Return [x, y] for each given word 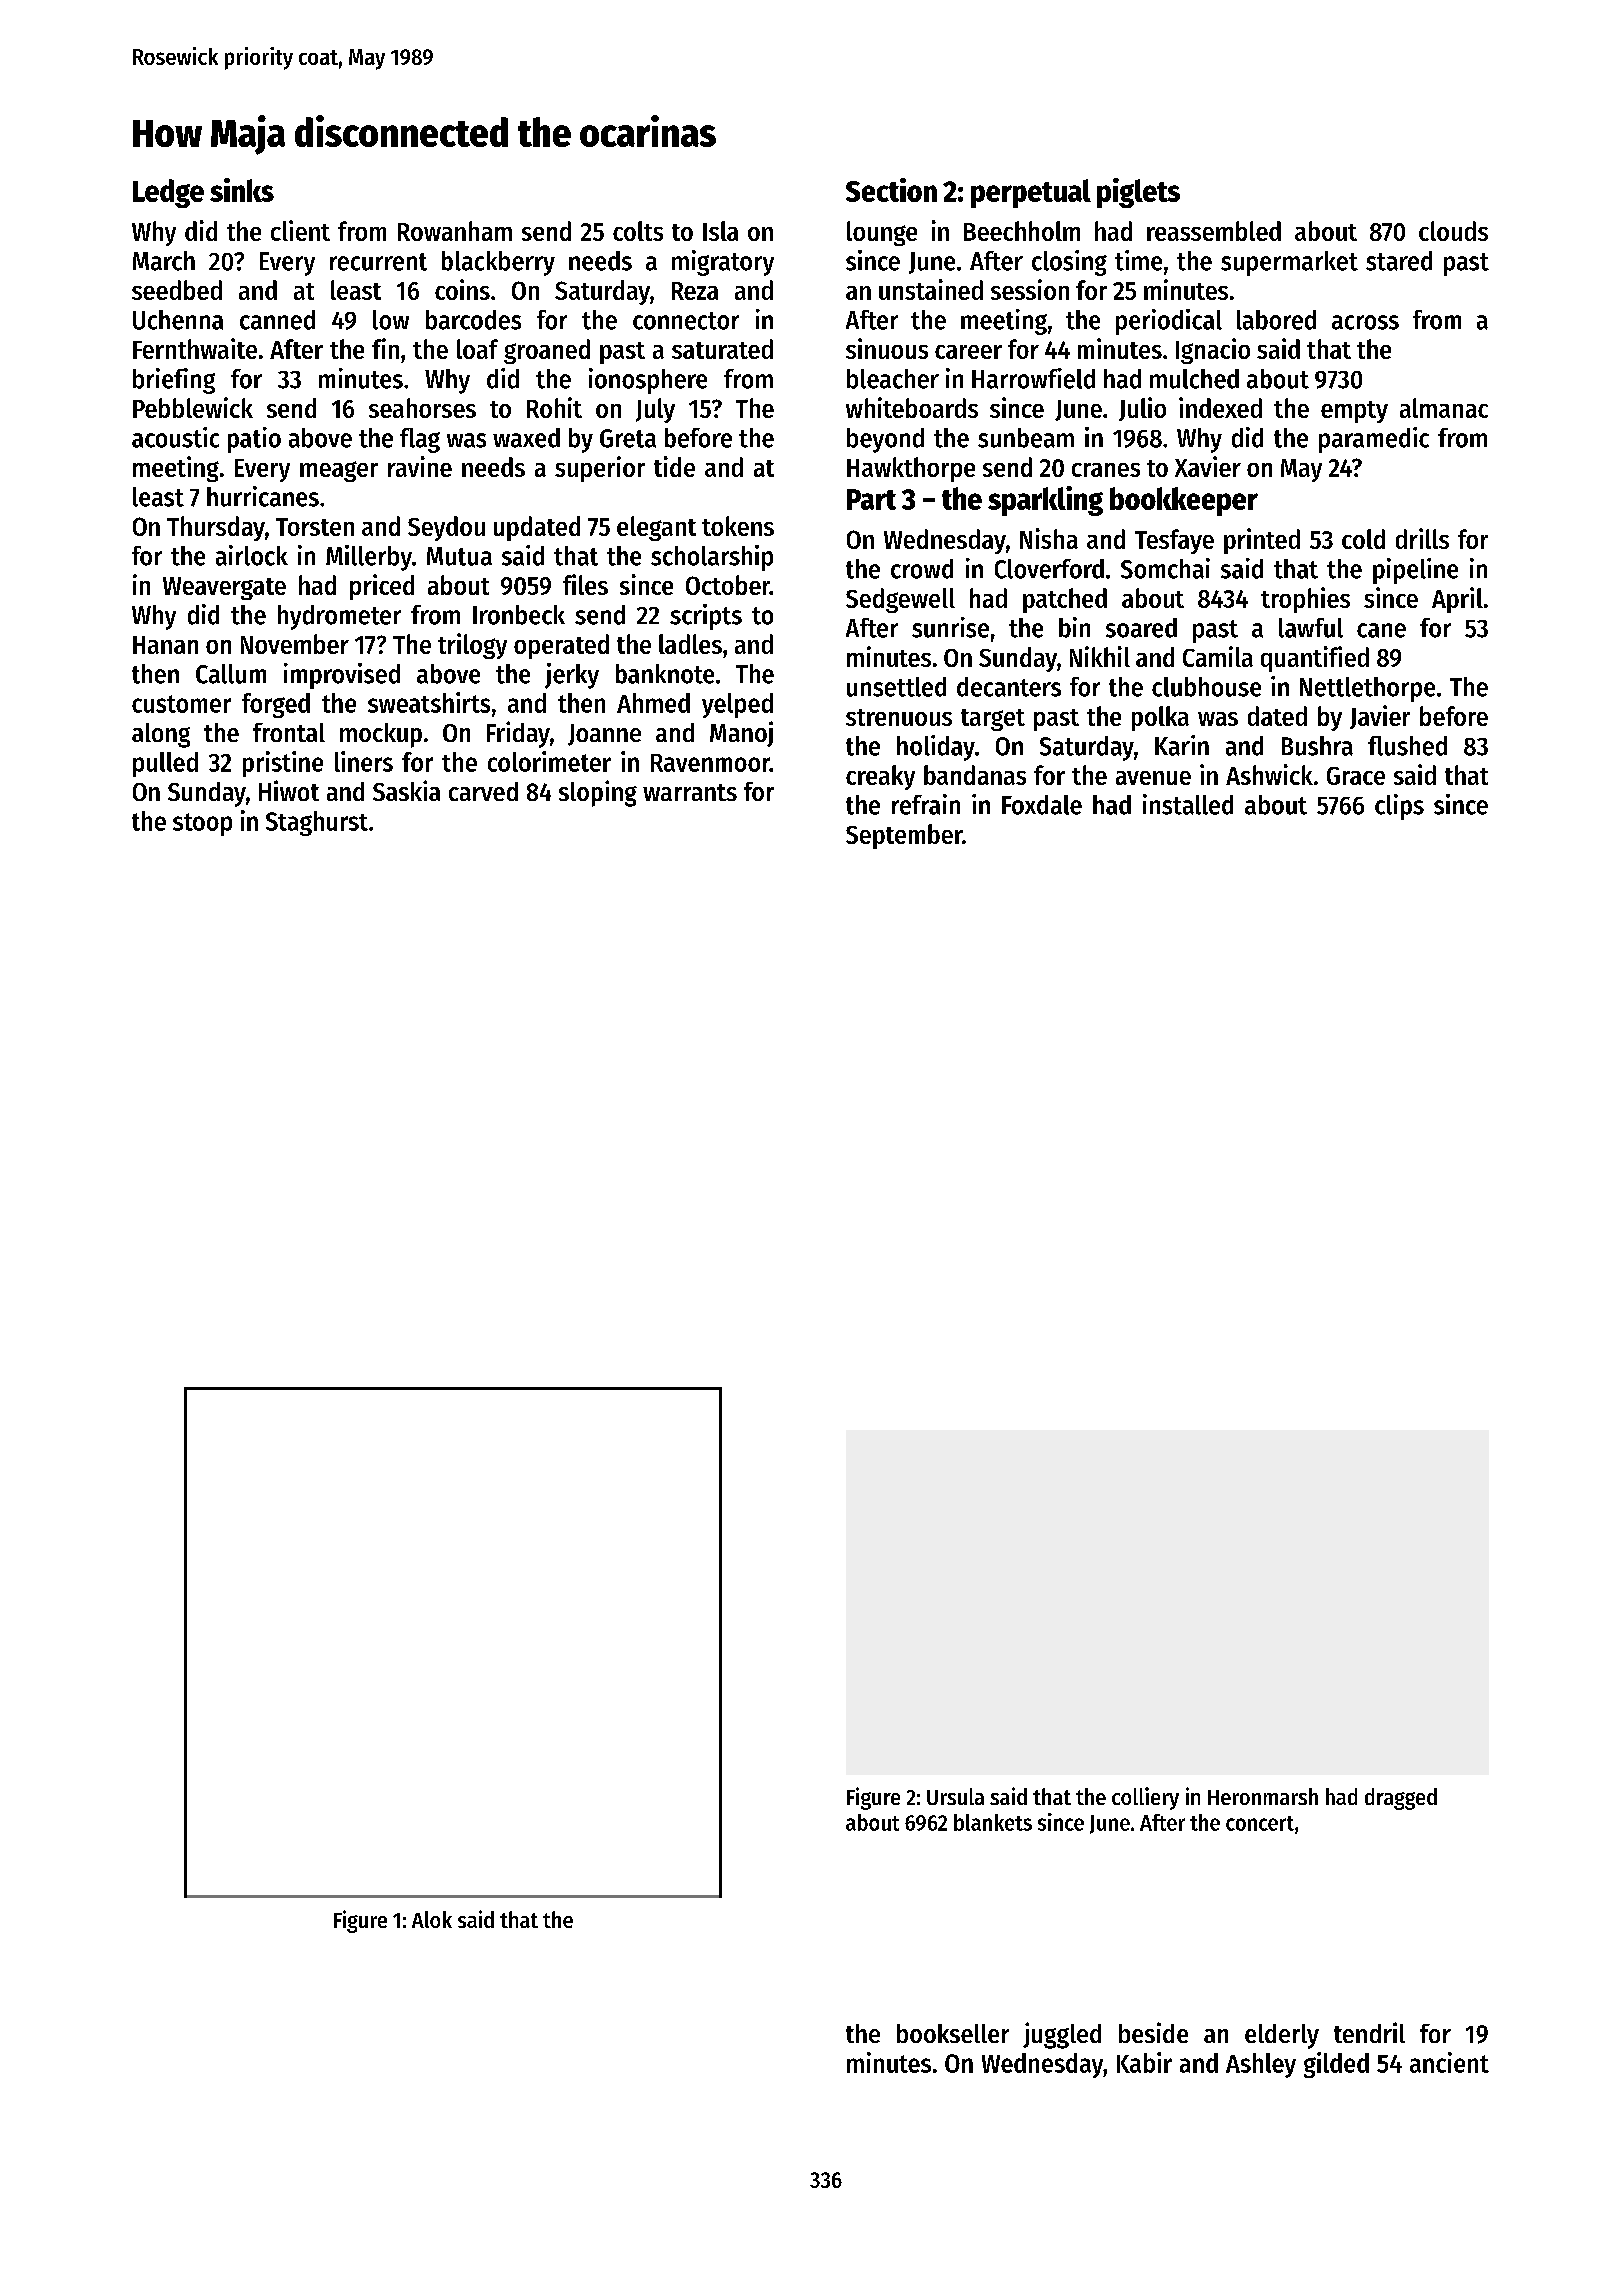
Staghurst [317, 823]
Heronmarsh [1263, 1796]
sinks [242, 190]
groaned [547, 351]
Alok [432, 1919]
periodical [1169, 322]
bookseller [953, 2033]
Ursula [955, 1796]
